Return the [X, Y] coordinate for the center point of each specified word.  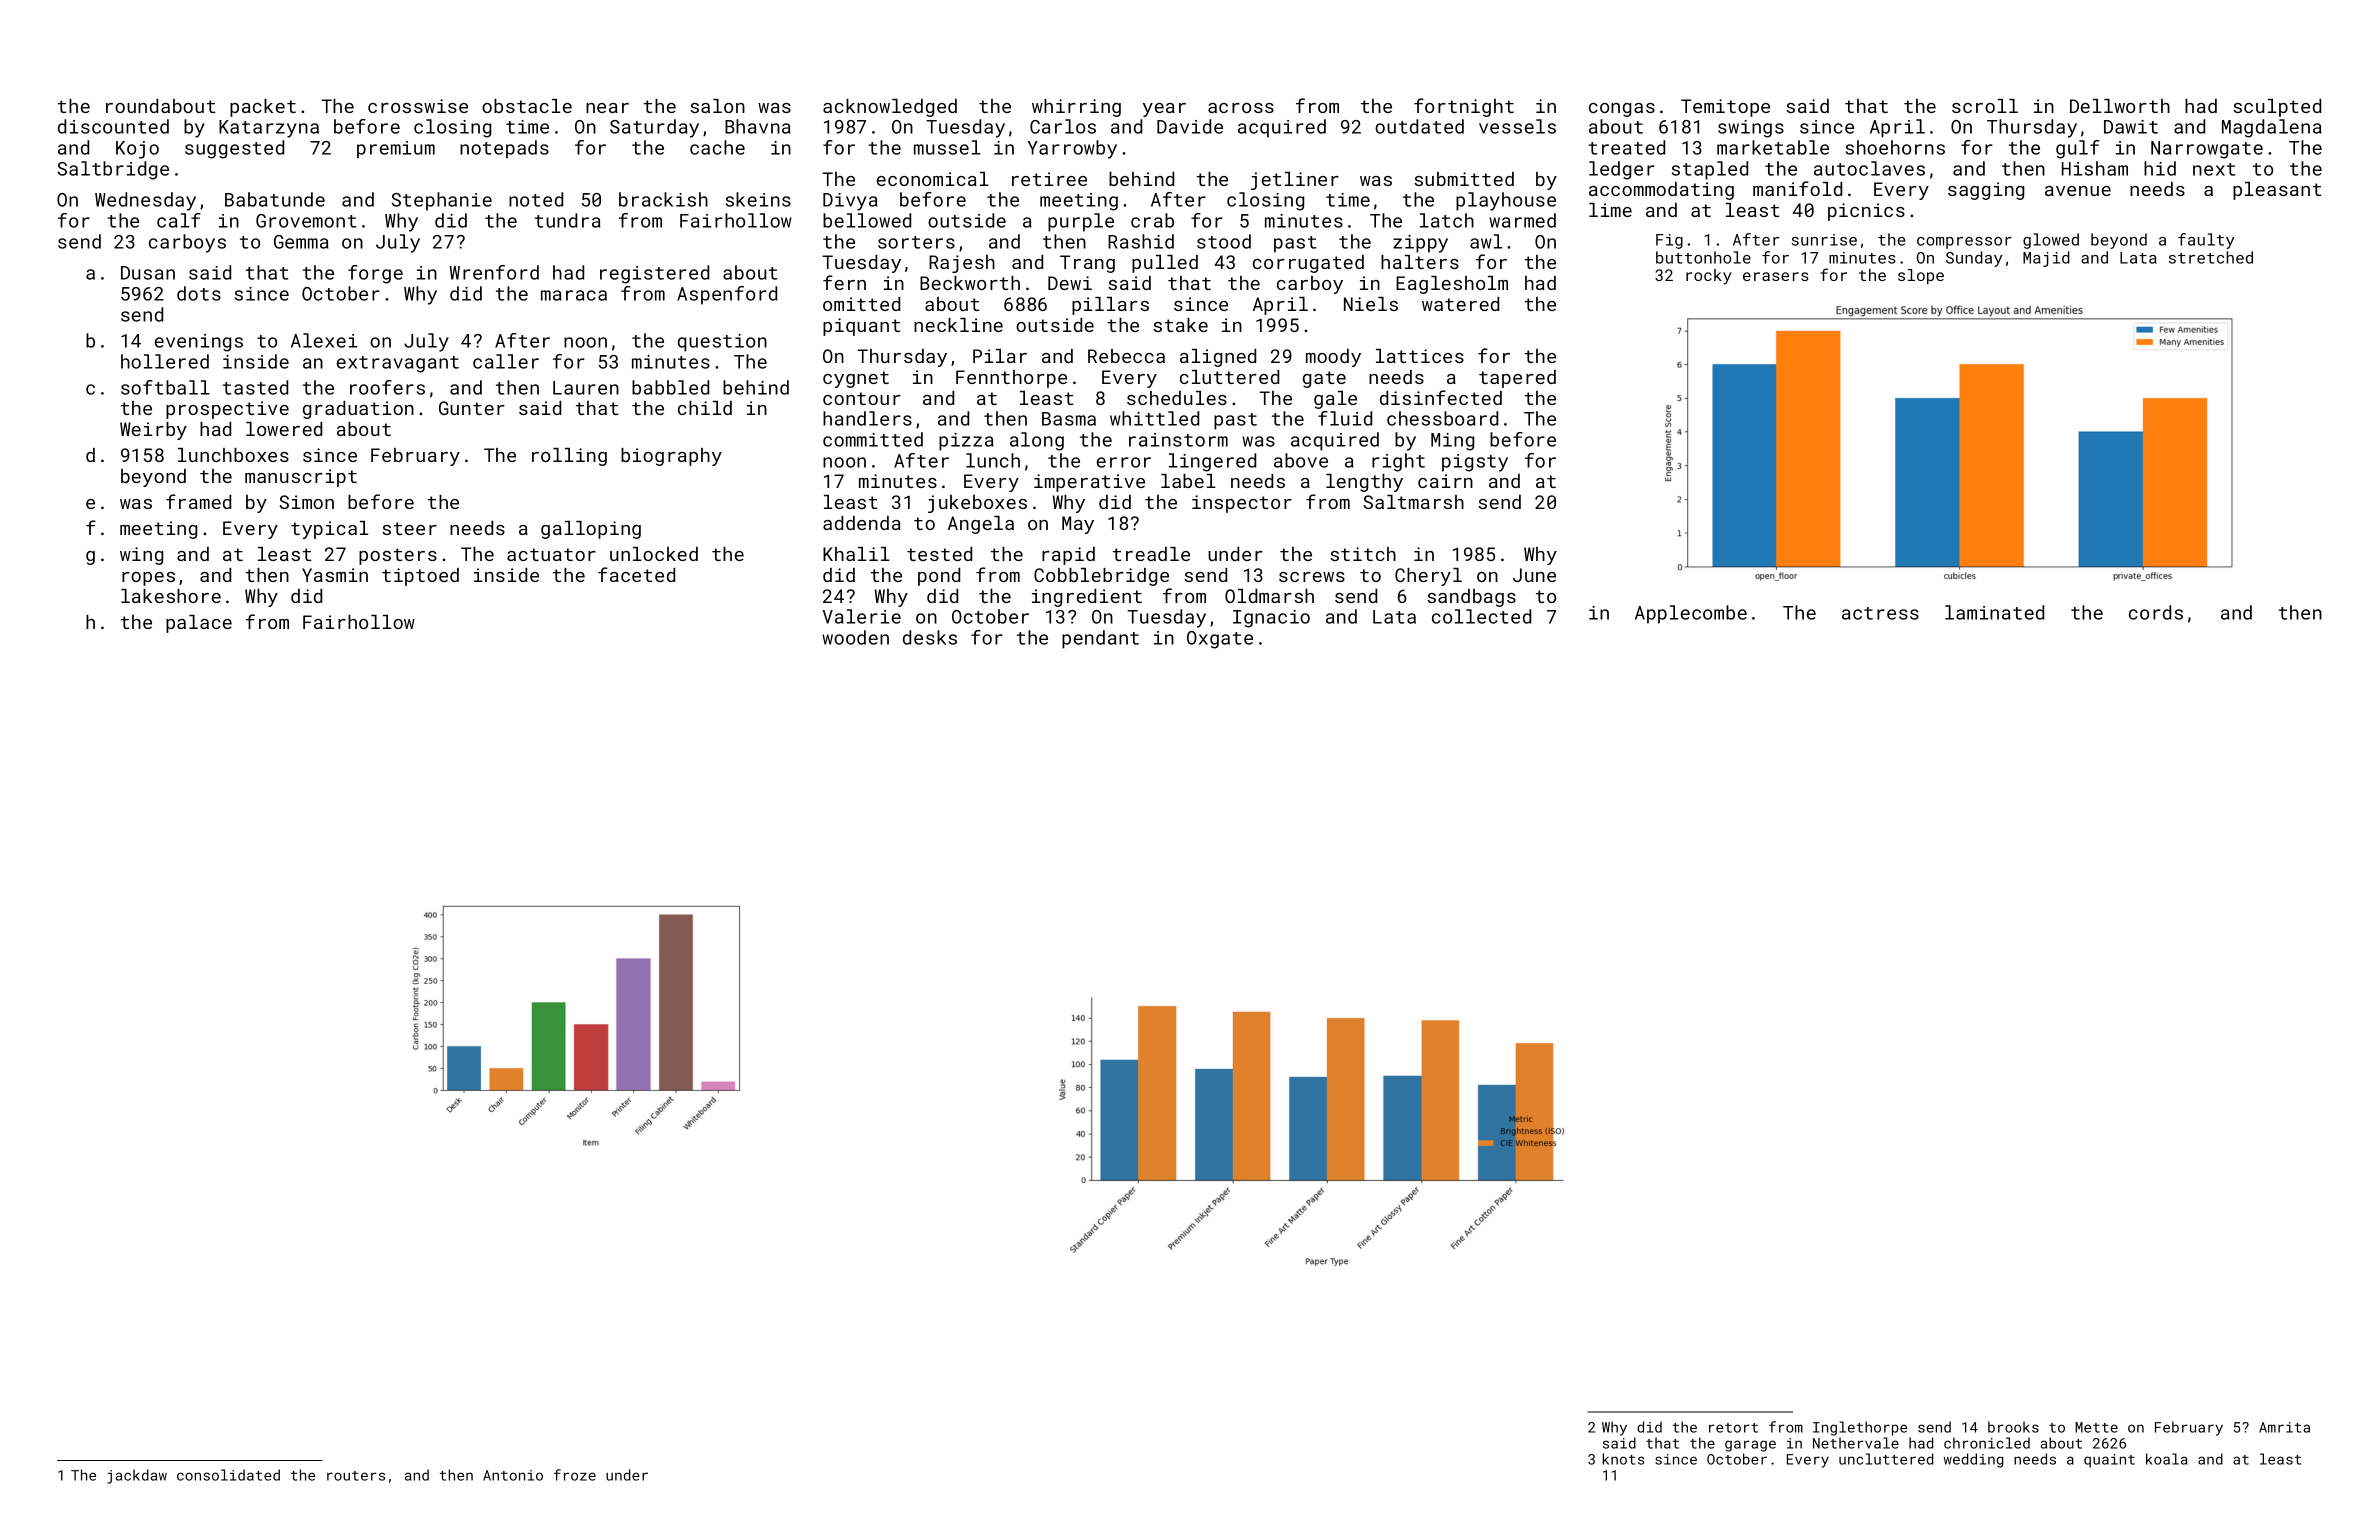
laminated [1994, 612]
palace [199, 624]
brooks [2013, 1427]
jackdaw [137, 1476]
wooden [855, 637]
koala [2166, 1459]
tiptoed [420, 577]
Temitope [1725, 108]
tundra [568, 220]
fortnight [1464, 107]
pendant [1100, 639]
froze [575, 1475]
